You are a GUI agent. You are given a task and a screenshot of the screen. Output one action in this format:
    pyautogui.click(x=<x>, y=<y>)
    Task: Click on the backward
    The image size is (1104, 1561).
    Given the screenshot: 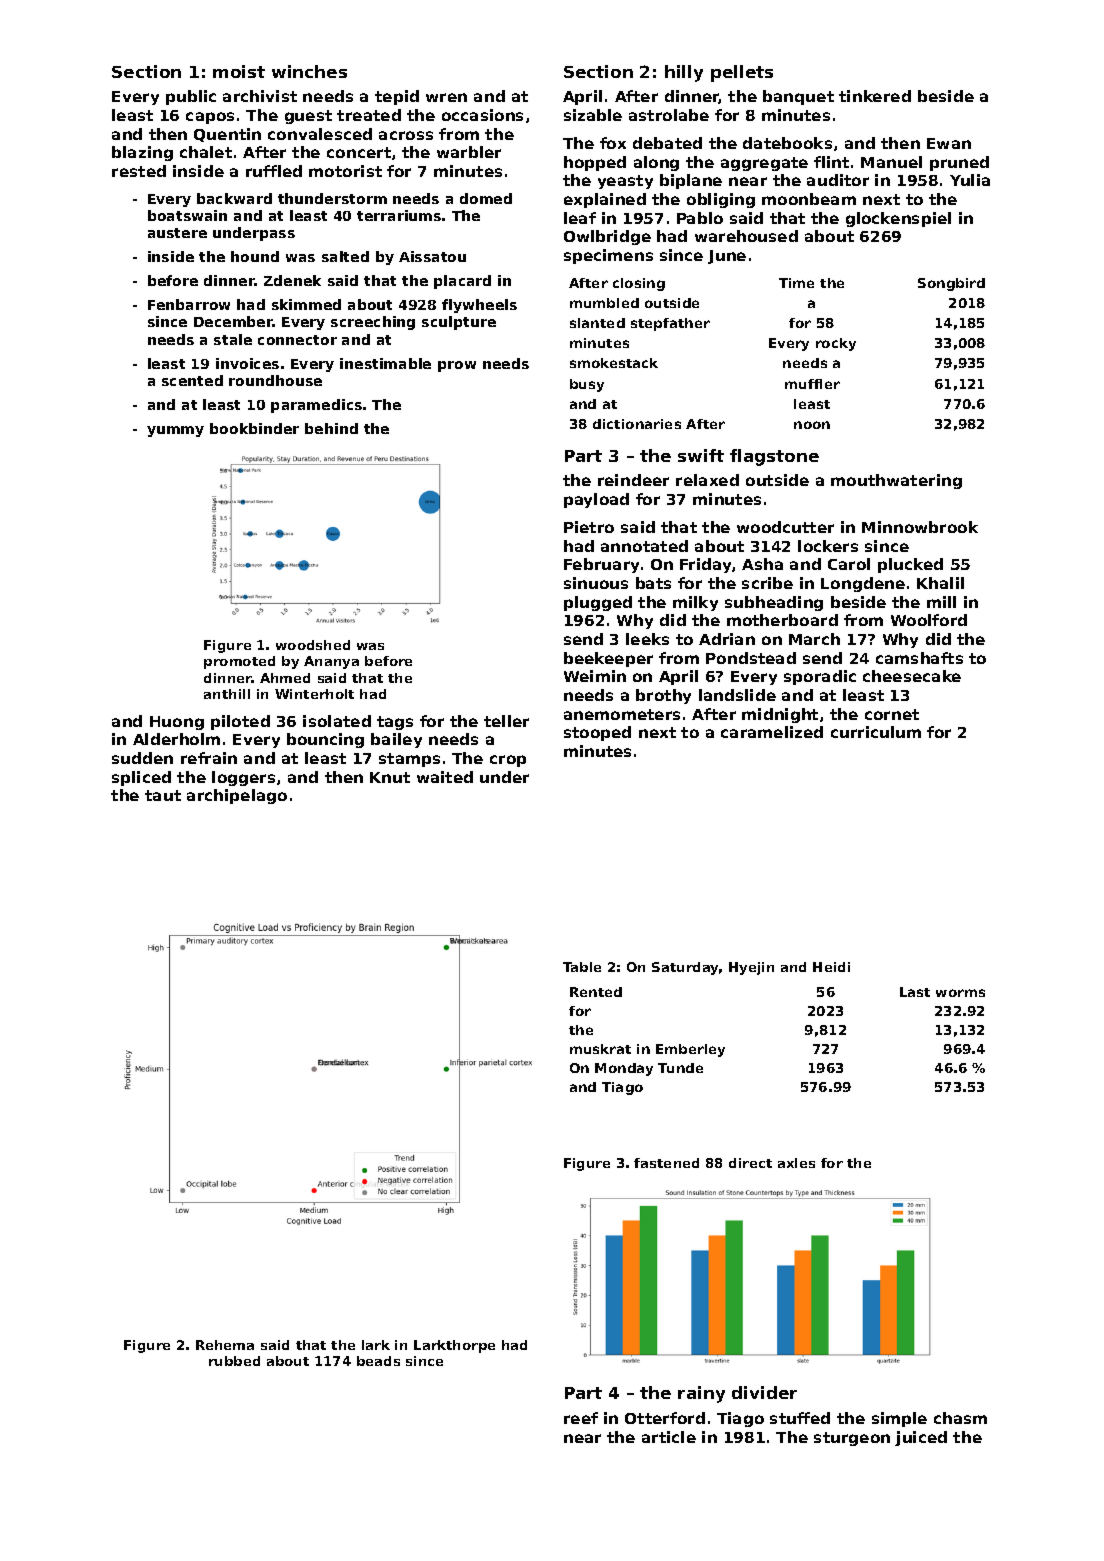 What is the action you would take?
    pyautogui.click(x=234, y=198)
